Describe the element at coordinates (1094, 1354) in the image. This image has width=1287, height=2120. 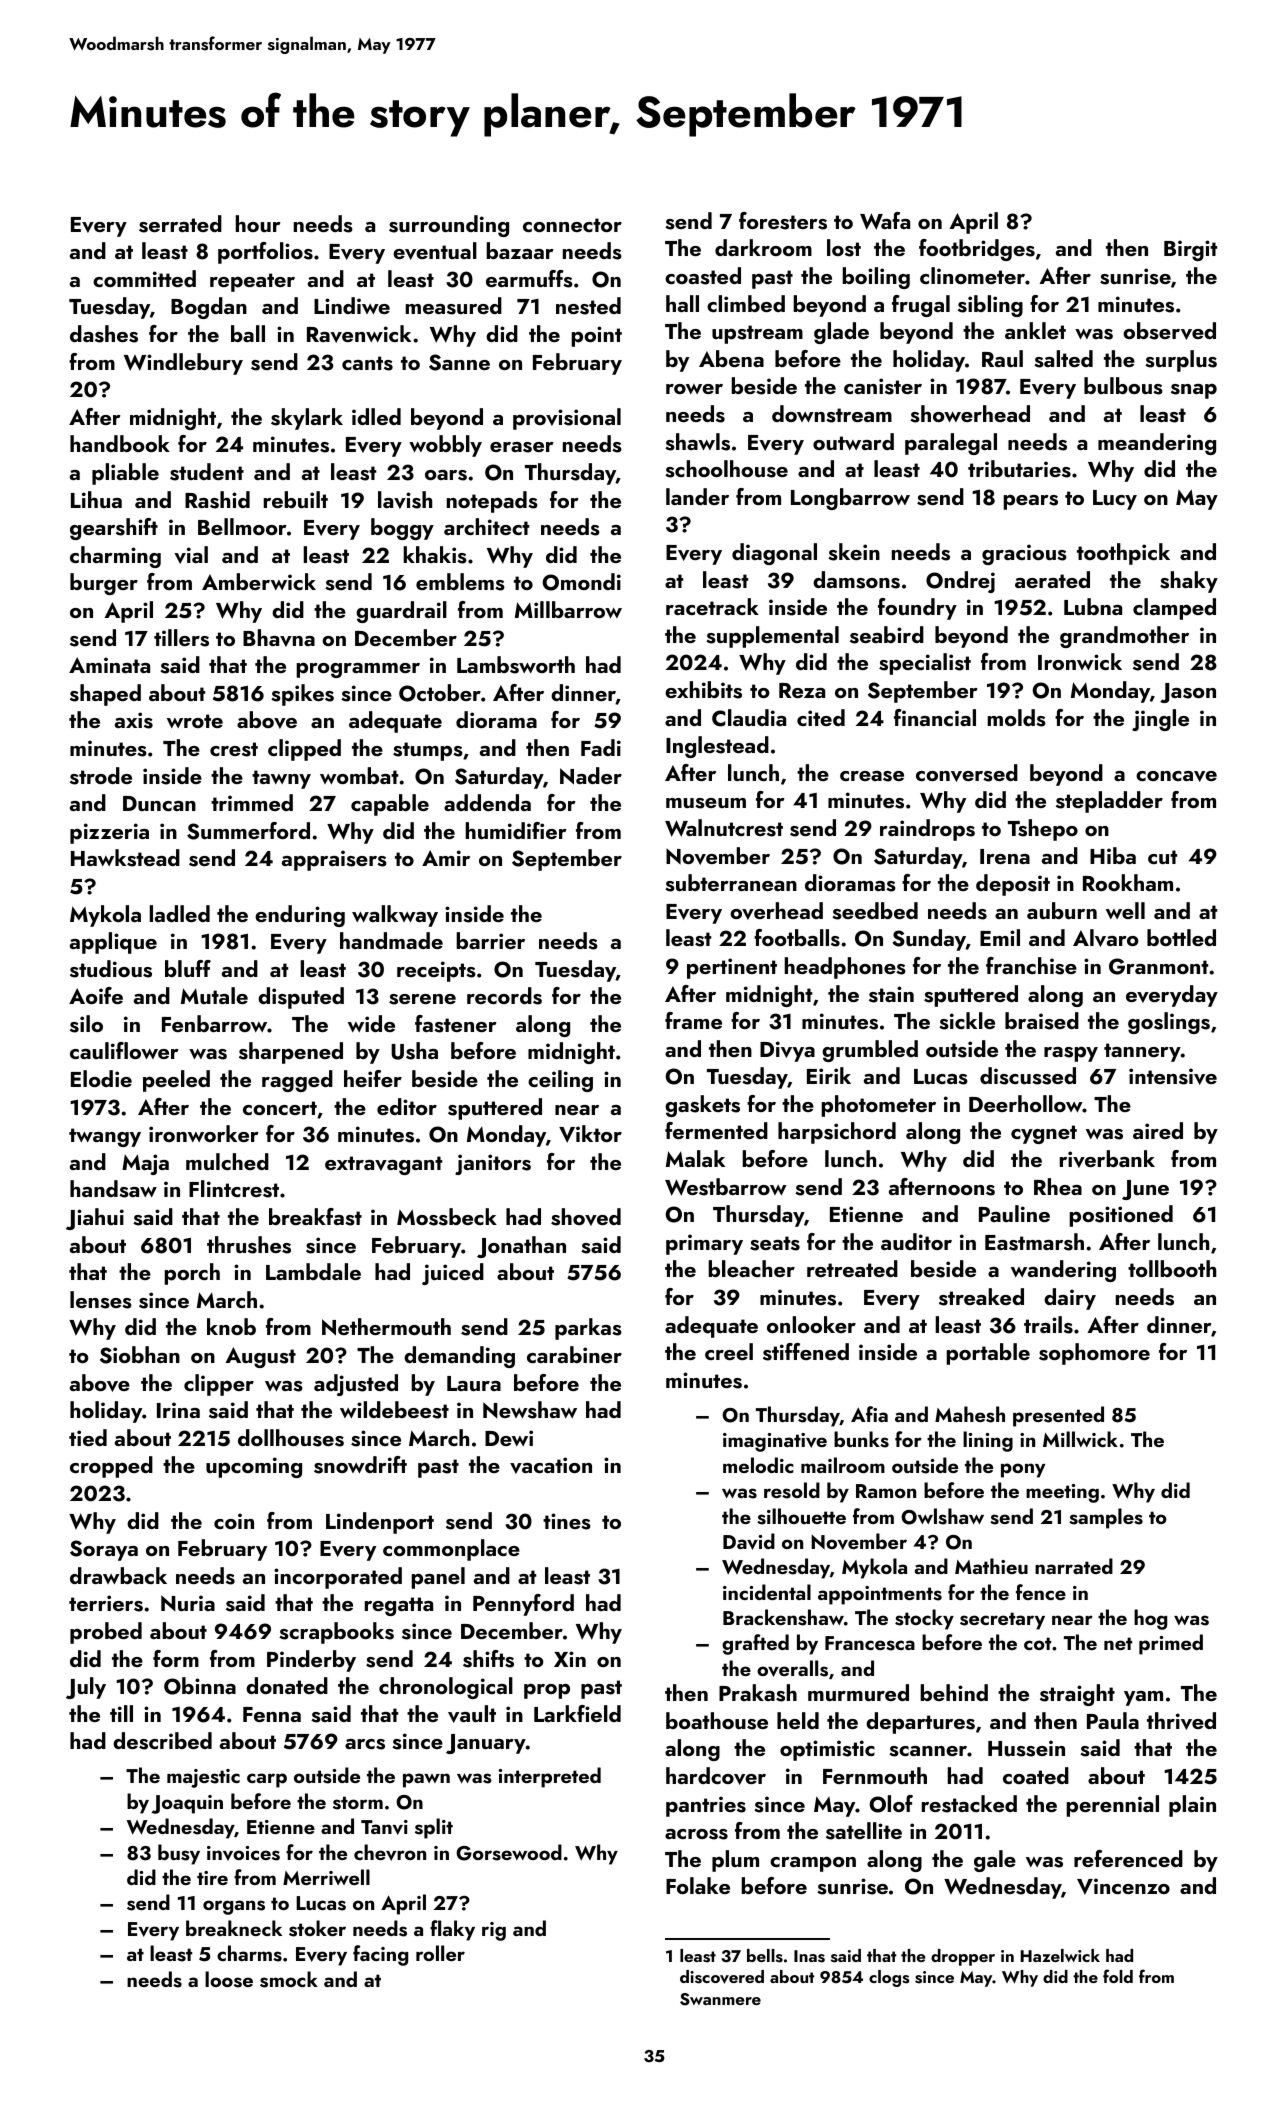
I see `sophomore` at that location.
